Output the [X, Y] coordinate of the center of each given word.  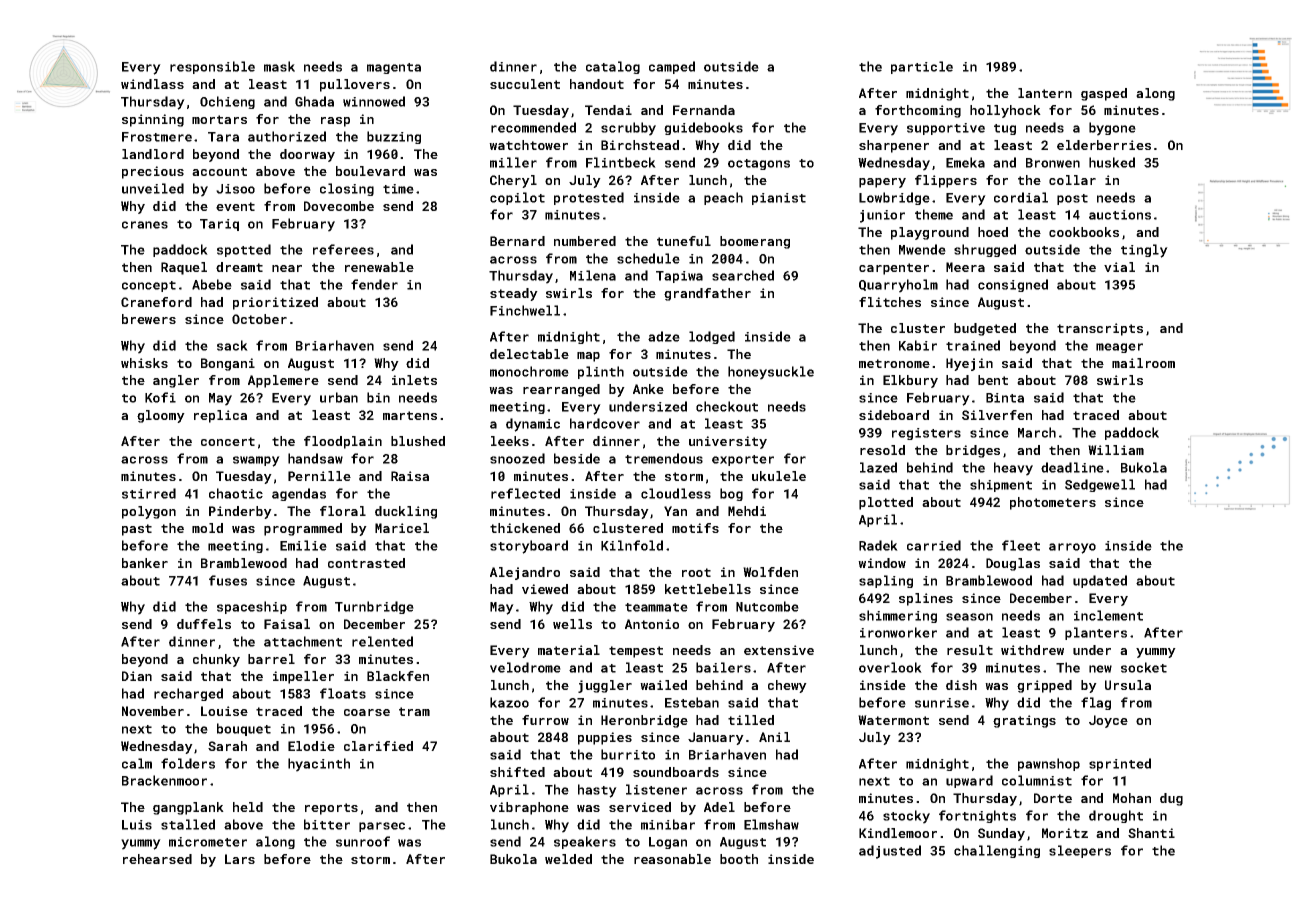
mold [207, 528]
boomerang [755, 242]
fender [374, 284]
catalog [613, 67]
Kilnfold [632, 545]
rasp [335, 122]
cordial [1021, 197]
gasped [1104, 94]
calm [137, 763]
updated [1100, 581]
